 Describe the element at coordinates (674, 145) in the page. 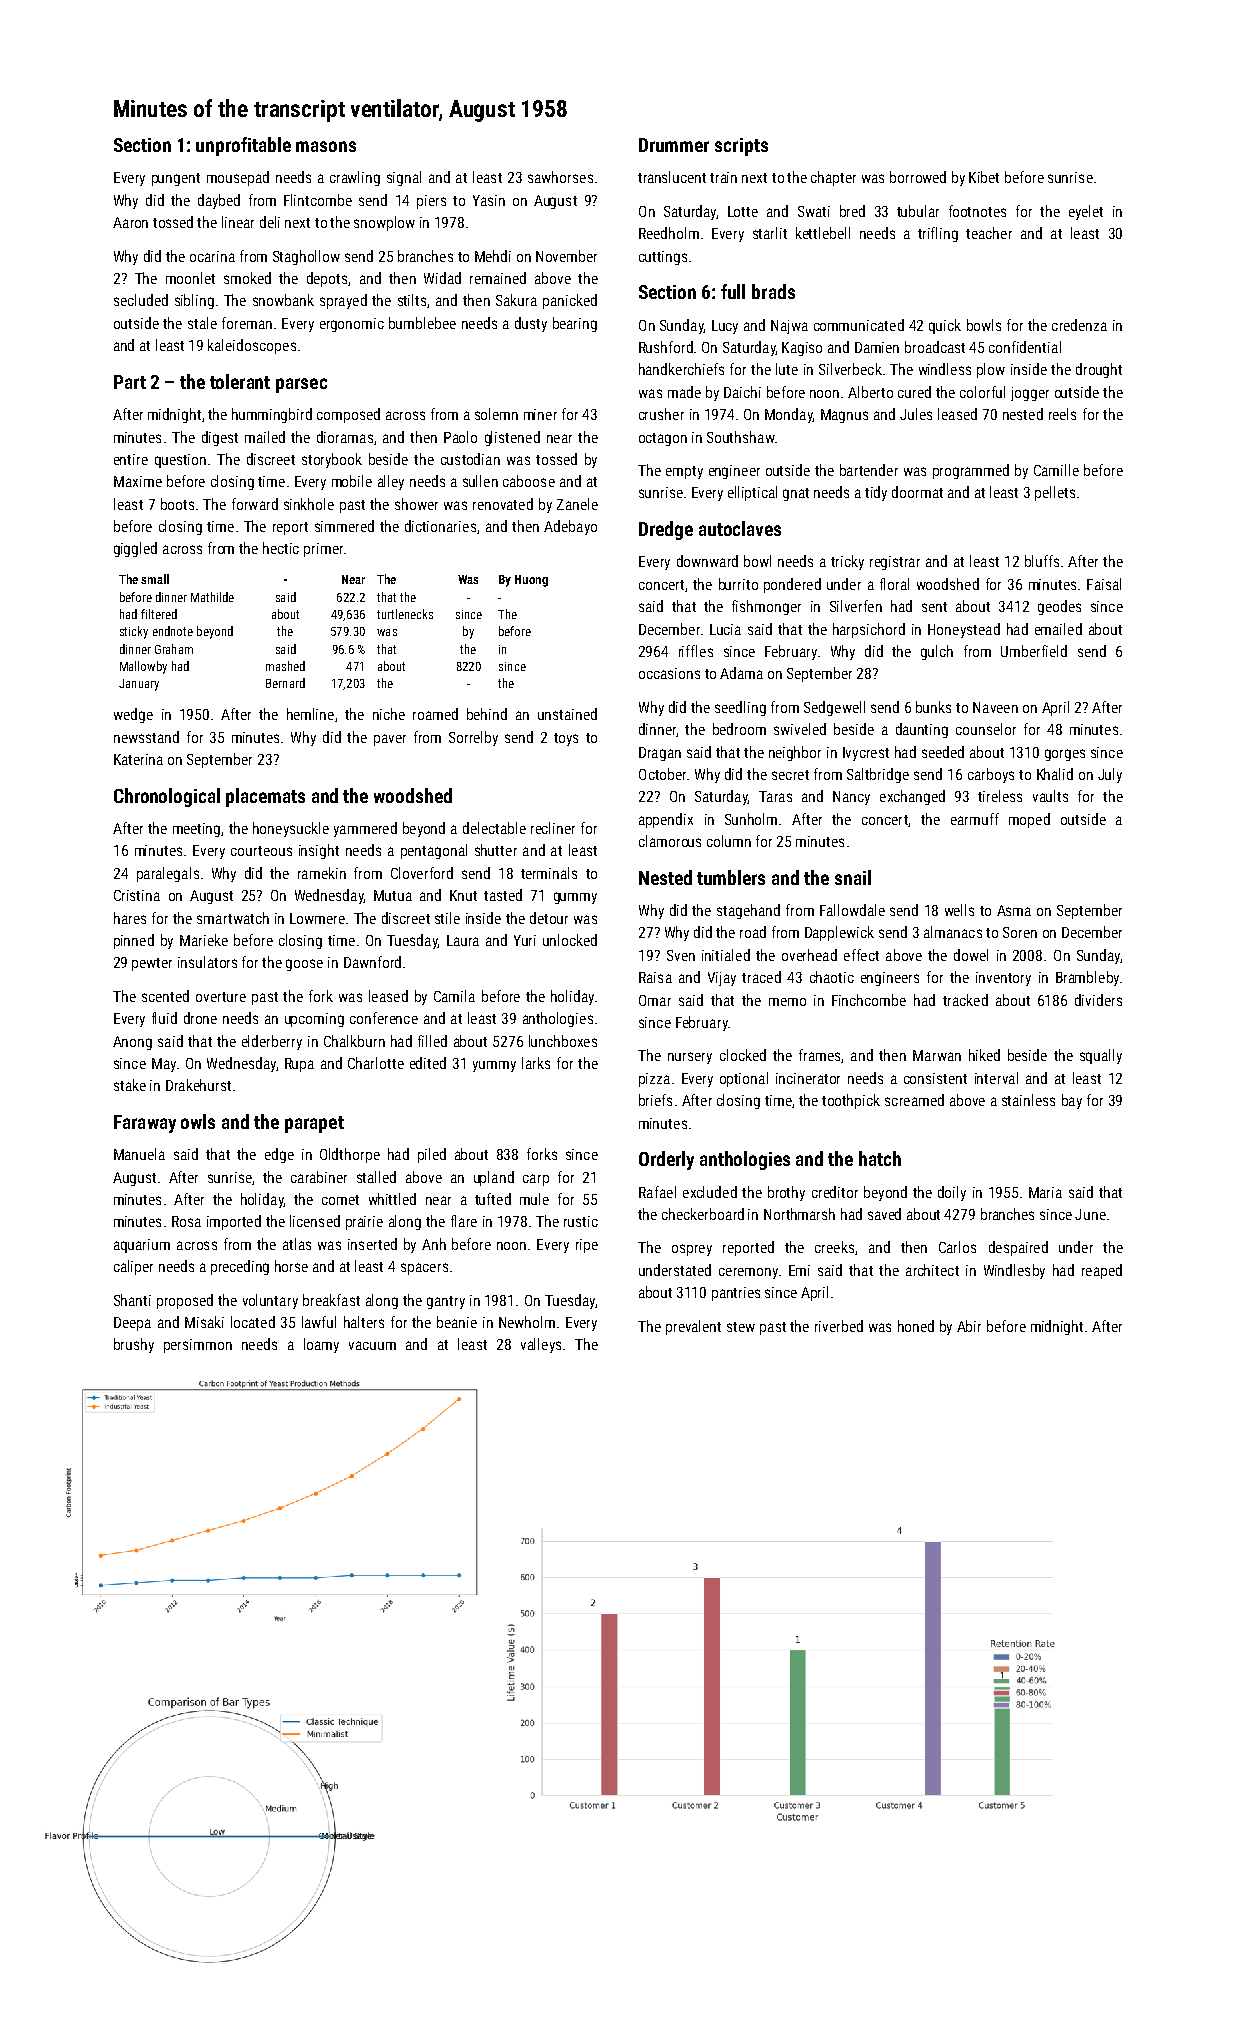

I see `Drummer` at that location.
